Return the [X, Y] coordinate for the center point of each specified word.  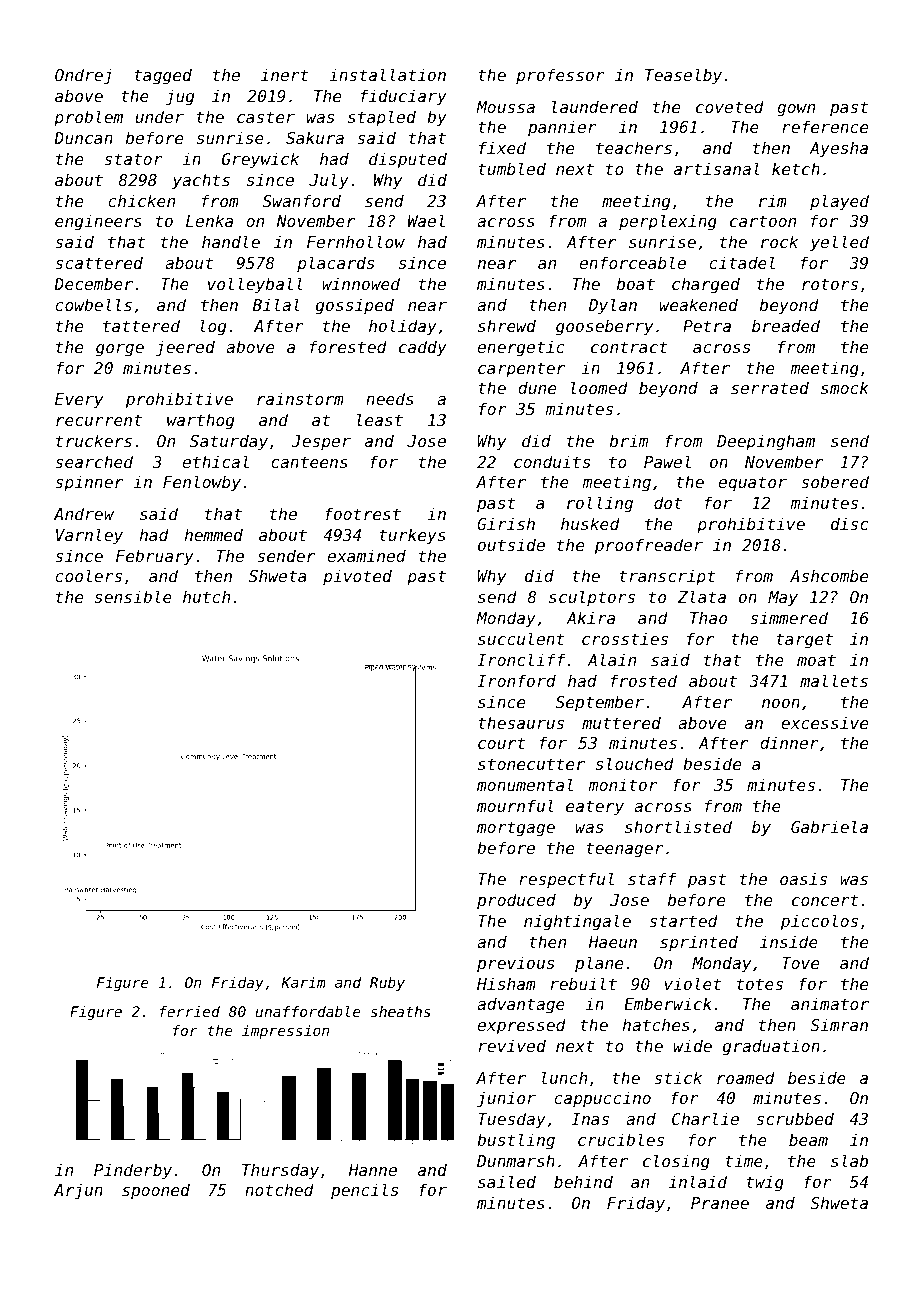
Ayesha [838, 149]
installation [387, 74]
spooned [156, 1191]
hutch [206, 596]
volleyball [255, 285]
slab [849, 1160]
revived [512, 1045]
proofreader [649, 546]
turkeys [412, 536]
